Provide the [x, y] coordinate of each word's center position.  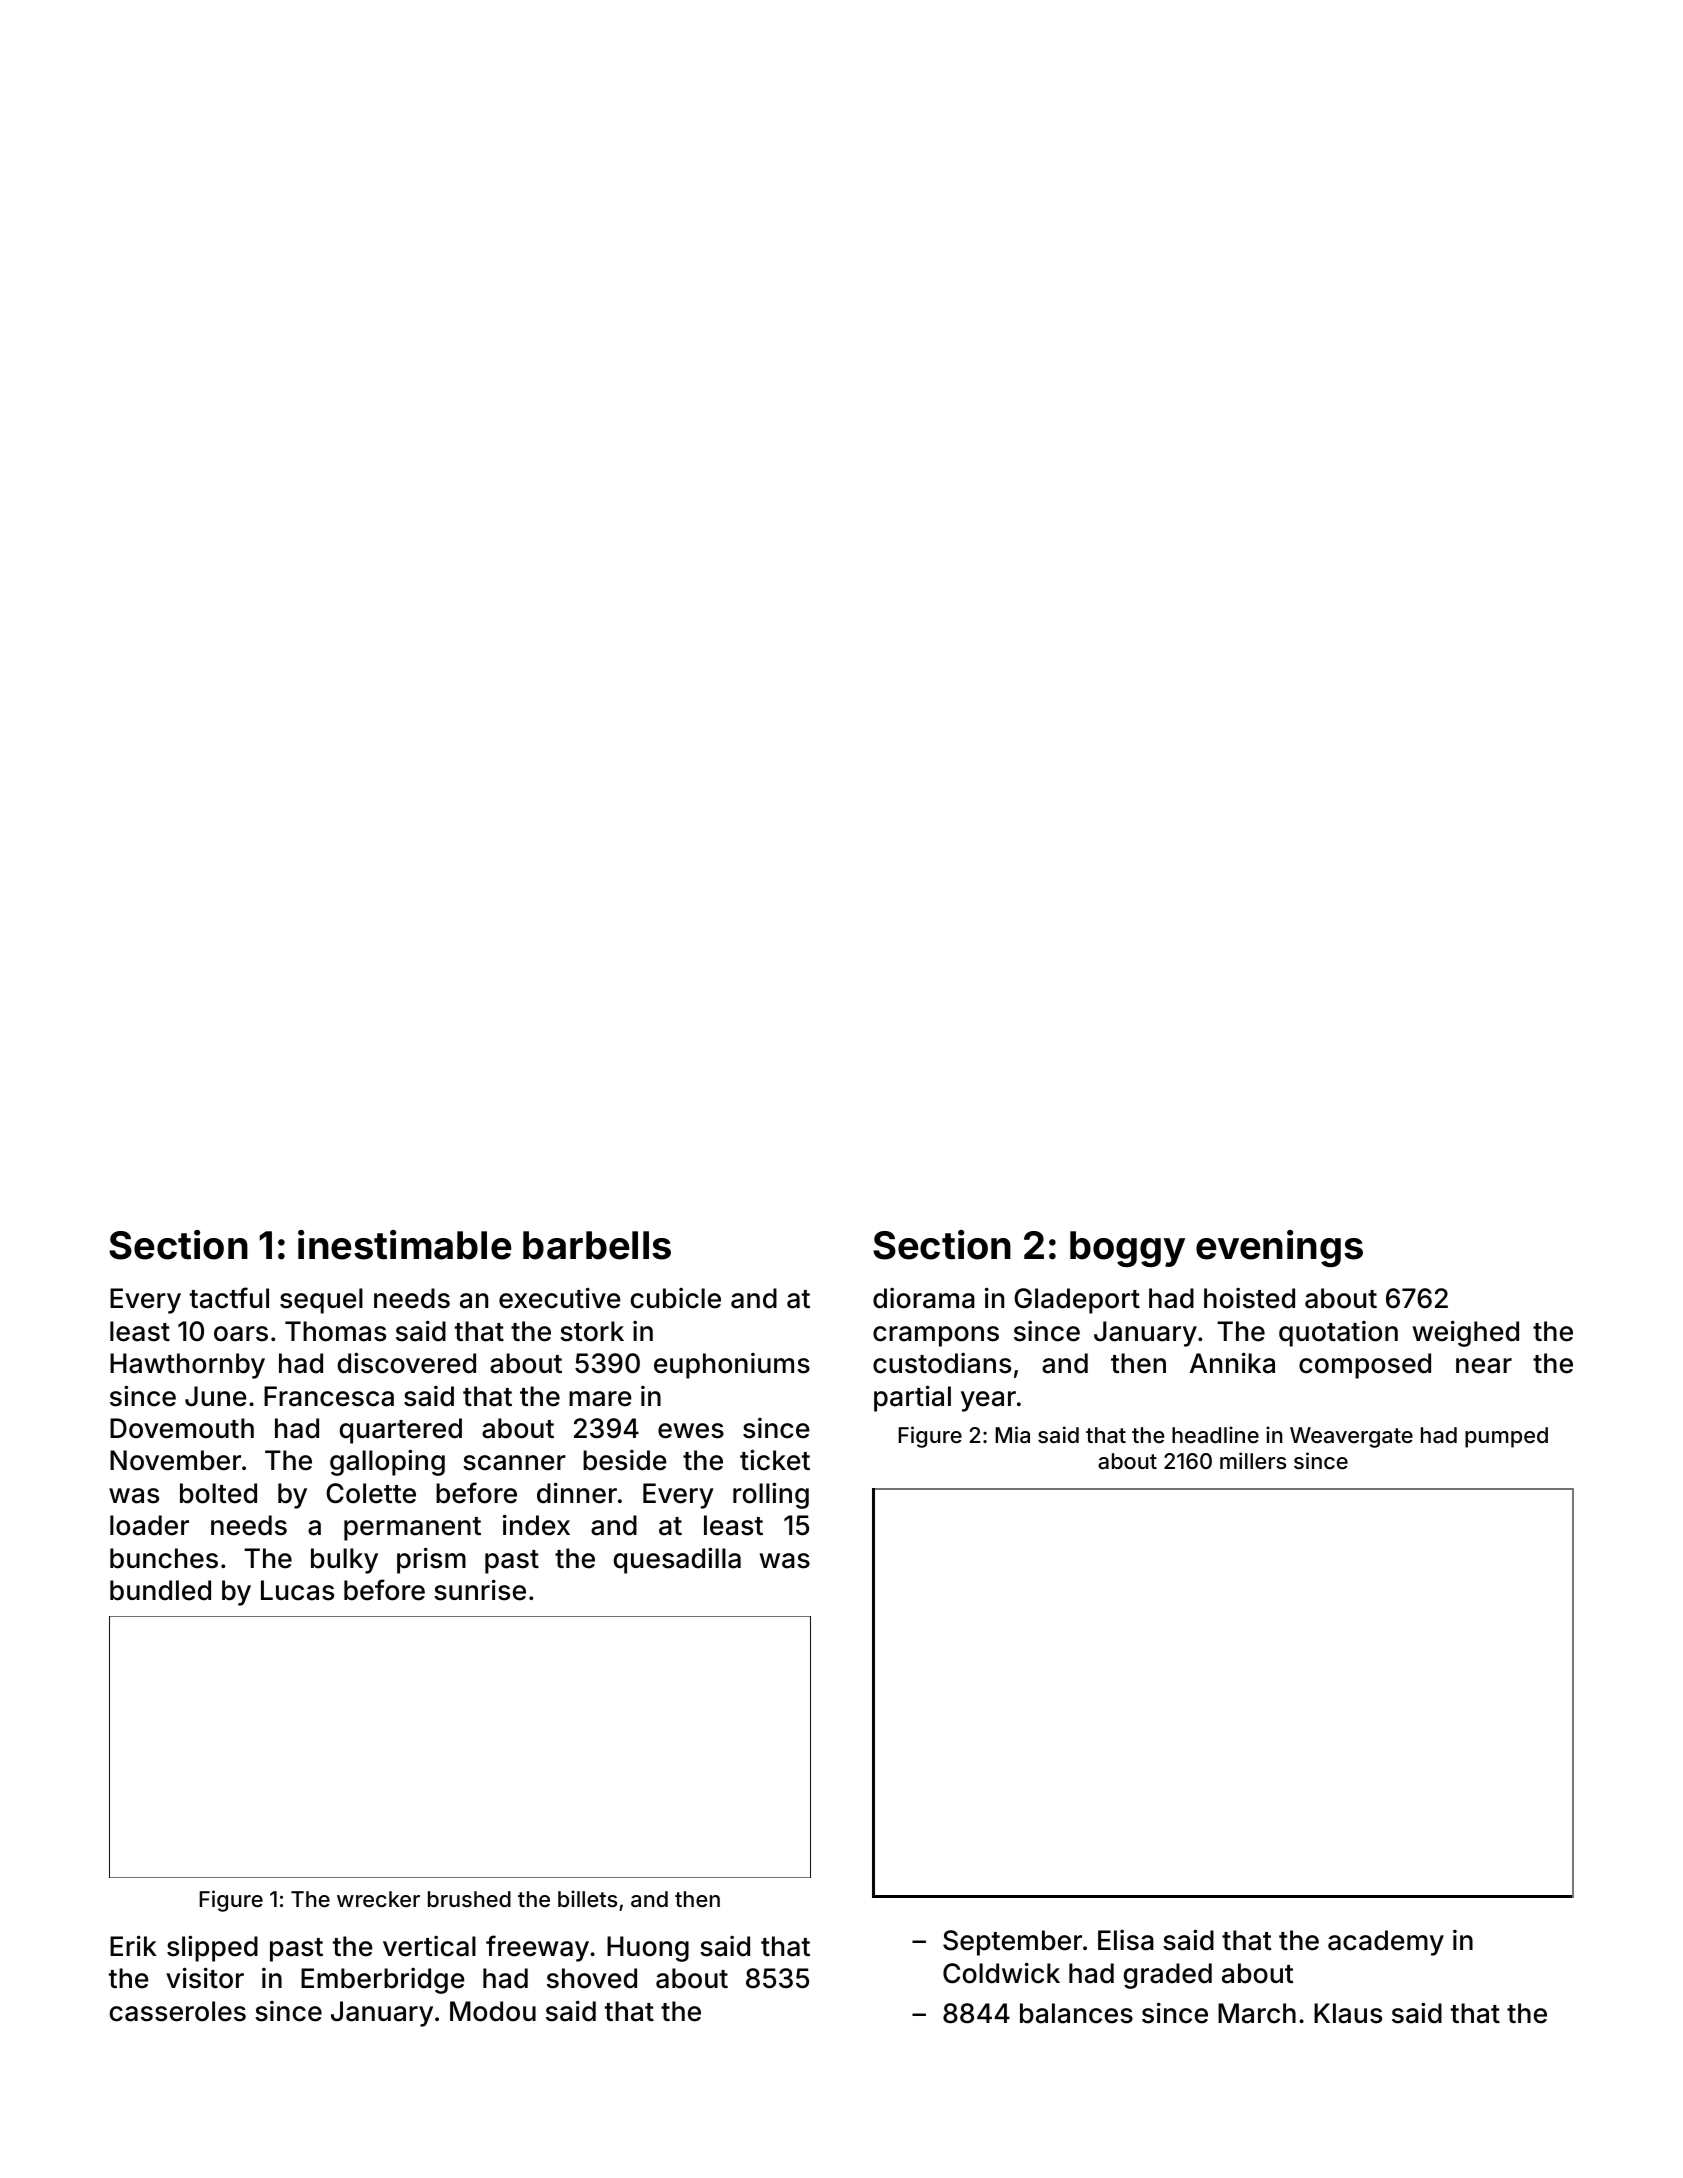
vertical [429, 1946]
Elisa [1126, 1940]
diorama [924, 1298]
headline [1215, 1434]
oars [241, 1334]
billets [587, 1898]
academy [1386, 1943]
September [1012, 1943]
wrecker [378, 1899]
